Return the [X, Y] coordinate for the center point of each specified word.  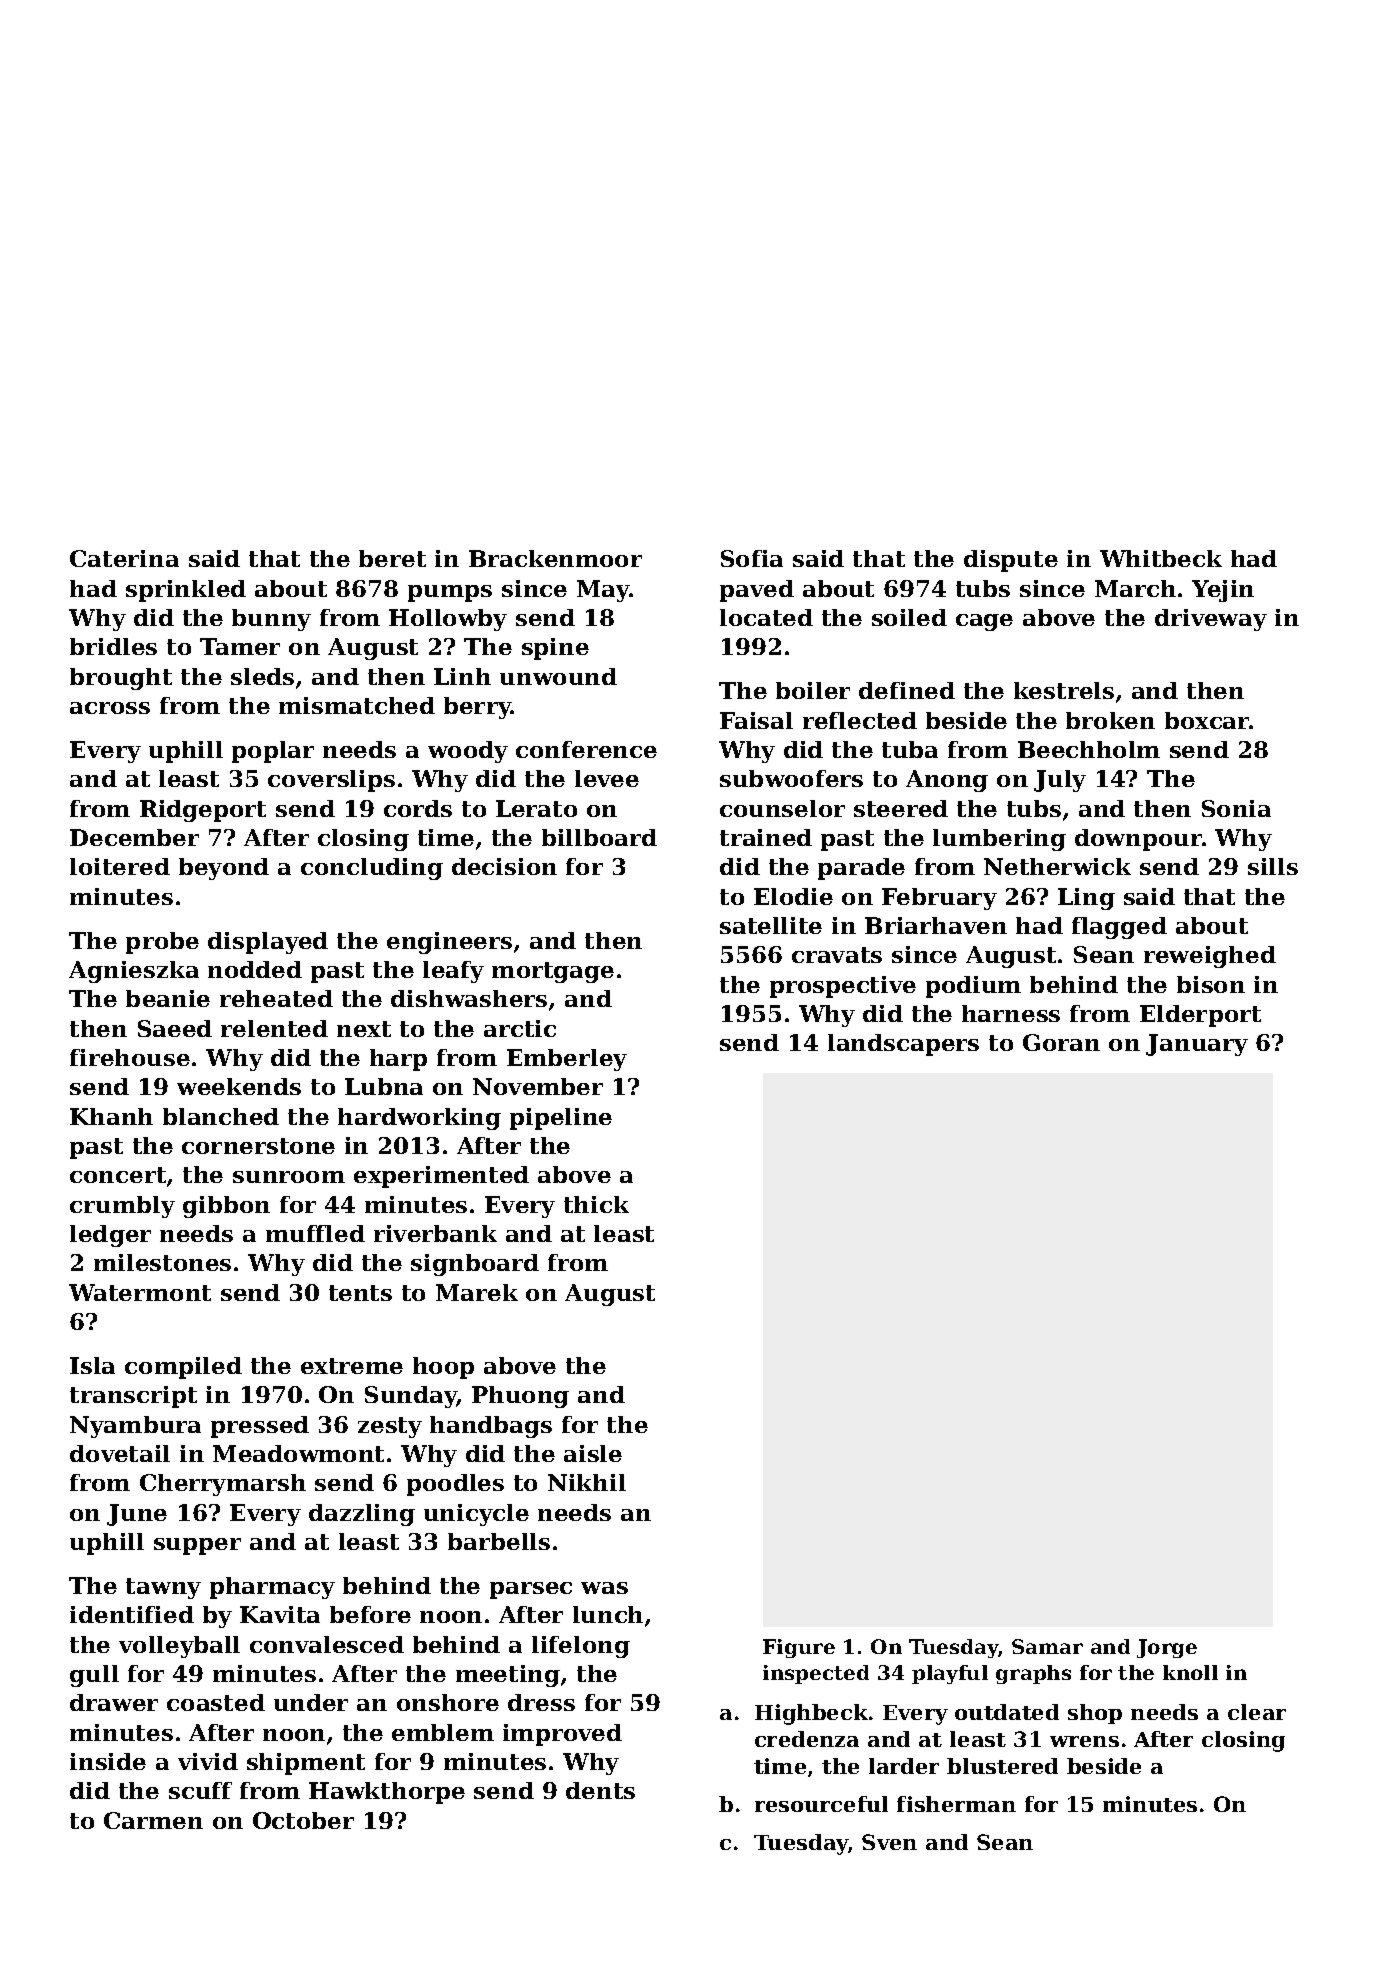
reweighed [1210, 957]
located [766, 617]
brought [121, 679]
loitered [120, 866]
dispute [1011, 561]
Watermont [140, 1292]
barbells [499, 1541]
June [137, 1515]
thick [596, 1204]
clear [1257, 1712]
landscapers [903, 1045]
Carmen [153, 1820]
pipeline [561, 1119]
